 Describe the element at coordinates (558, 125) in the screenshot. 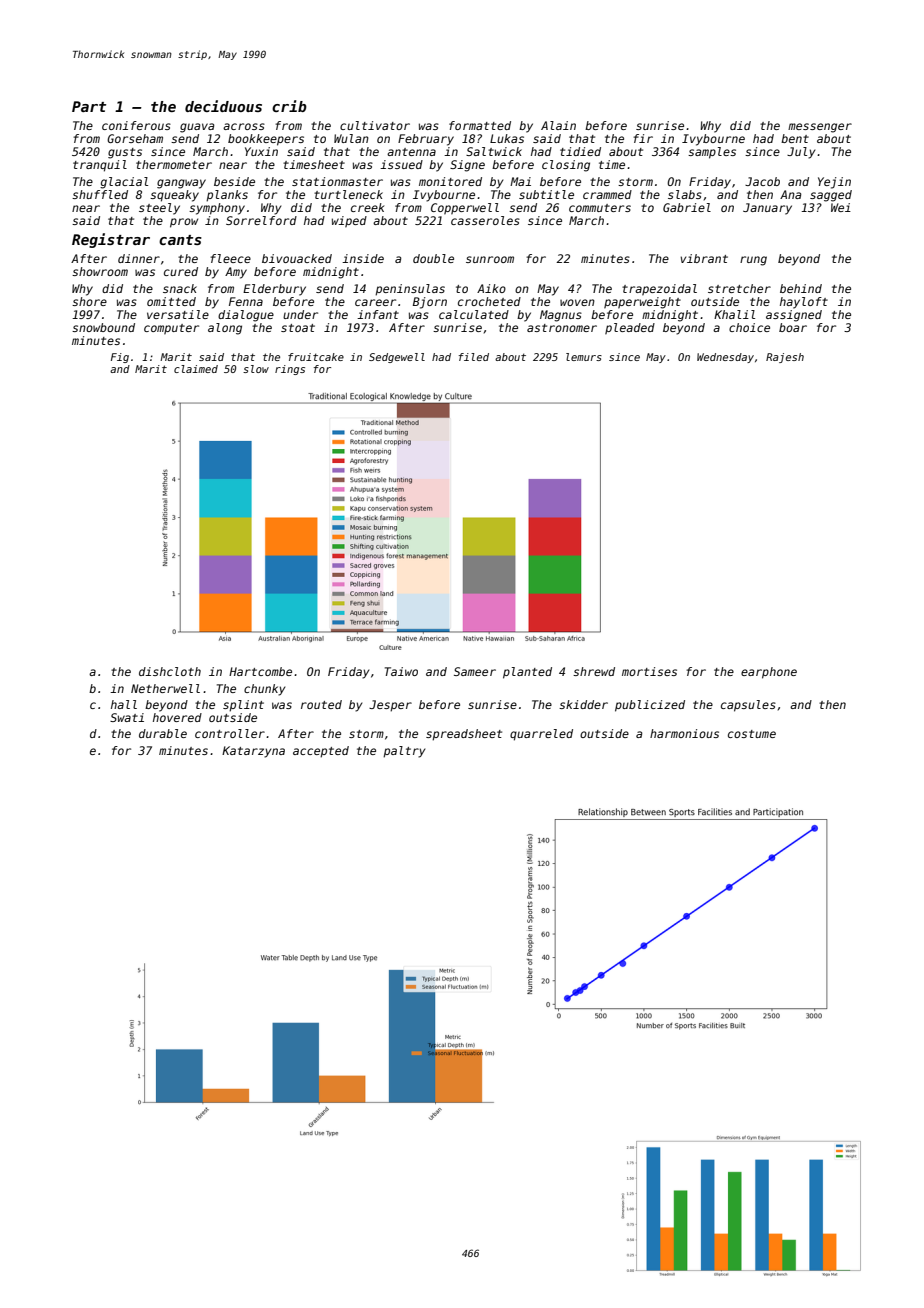

I see `Alain` at that location.
